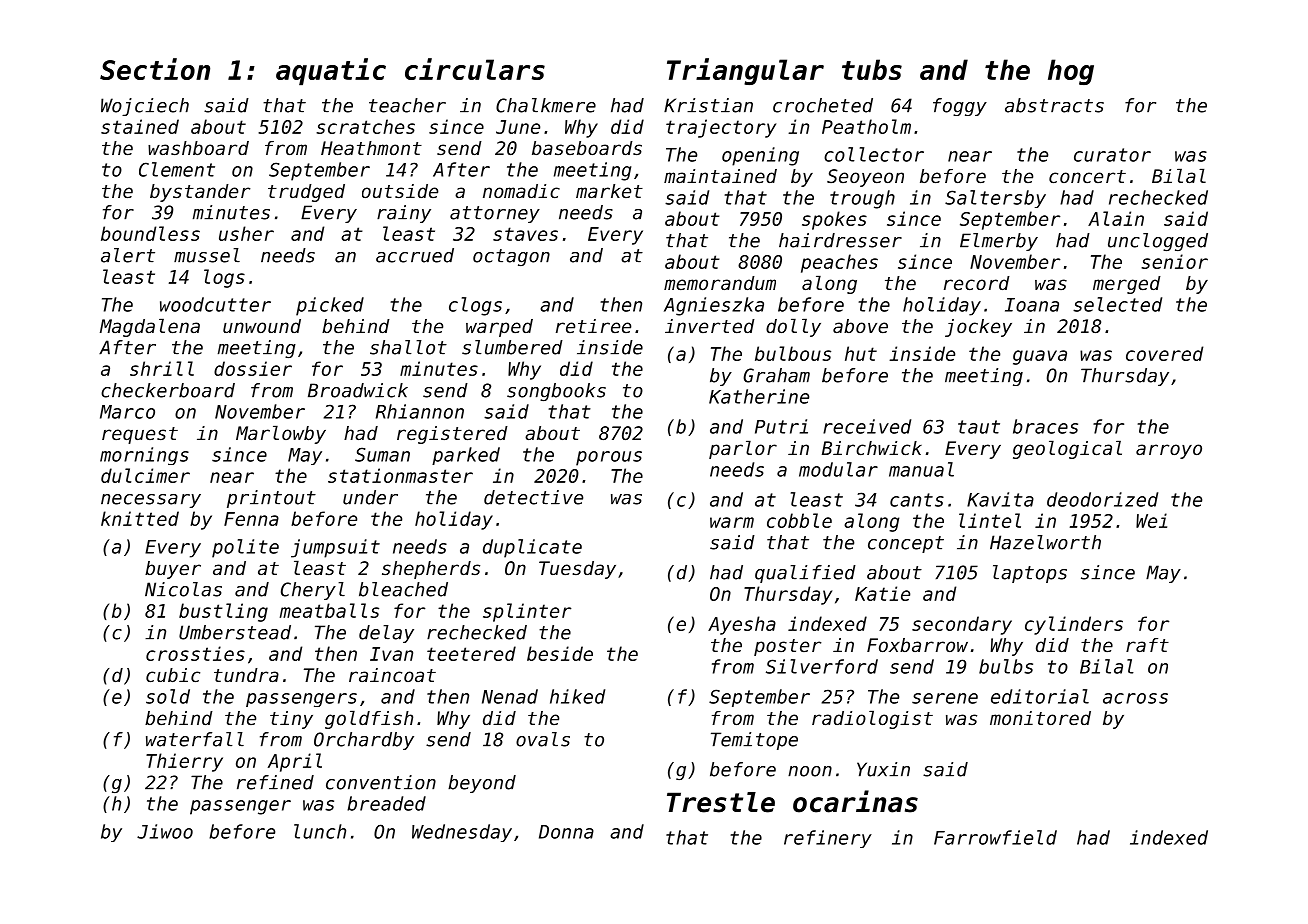 The width and height of the screenshot is (1308, 924). What do you see at coordinates (165, 831) in the screenshot?
I see `Jiwoo` at bounding box center [165, 831].
